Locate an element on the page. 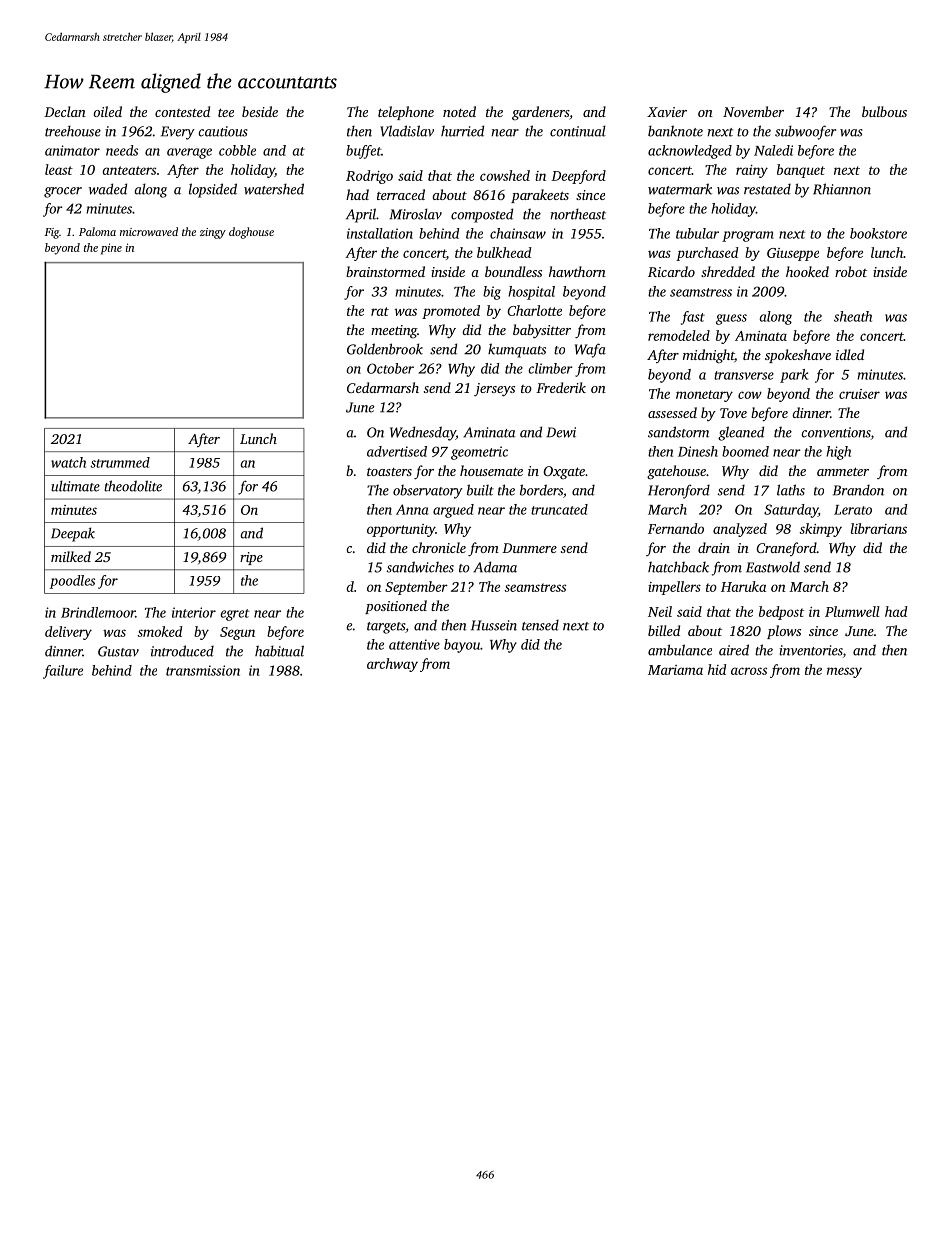 This page has height=1233, width=952. archway is located at coordinates (392, 665).
